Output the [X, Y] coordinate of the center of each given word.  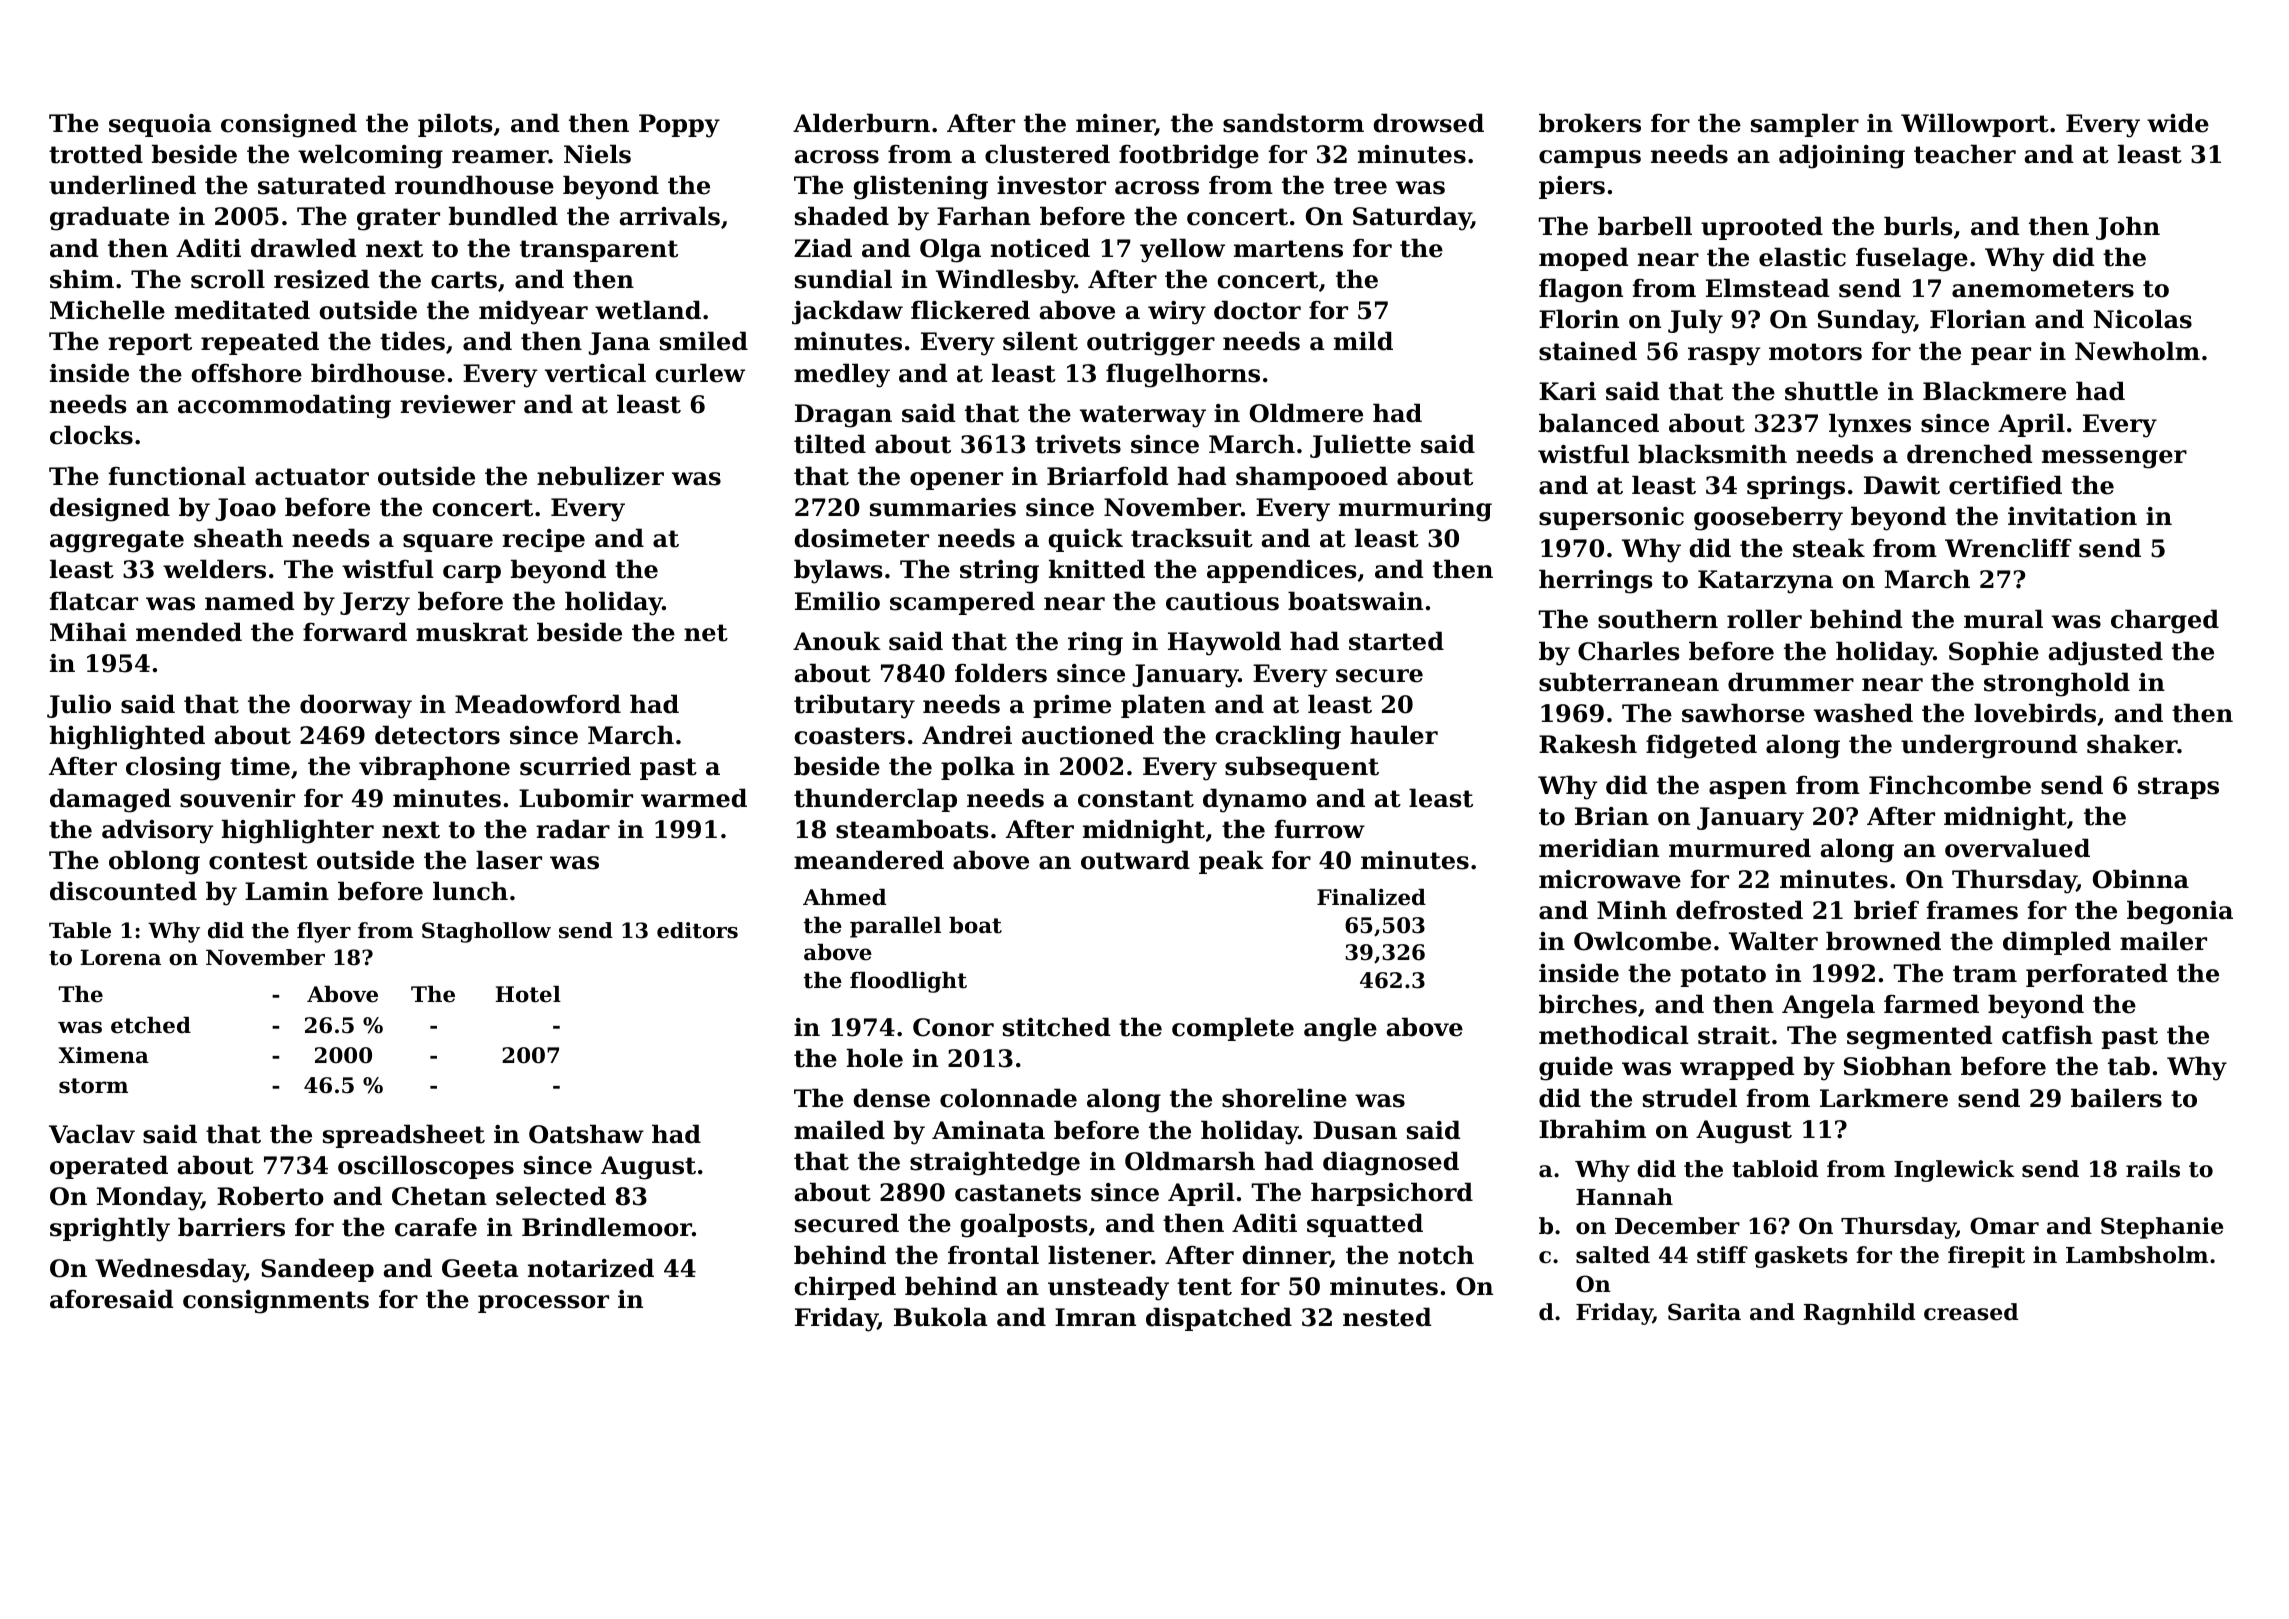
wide [2178, 123]
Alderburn [861, 123]
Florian [1978, 319]
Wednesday [170, 1270]
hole [874, 1058]
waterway [1143, 416]
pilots [455, 125]
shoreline [1284, 1098]
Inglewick [1954, 1171]
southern [1658, 619]
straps [2178, 788]
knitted [1097, 569]
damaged [110, 800]
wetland [648, 310]
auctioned [1088, 735]
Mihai [88, 632]
